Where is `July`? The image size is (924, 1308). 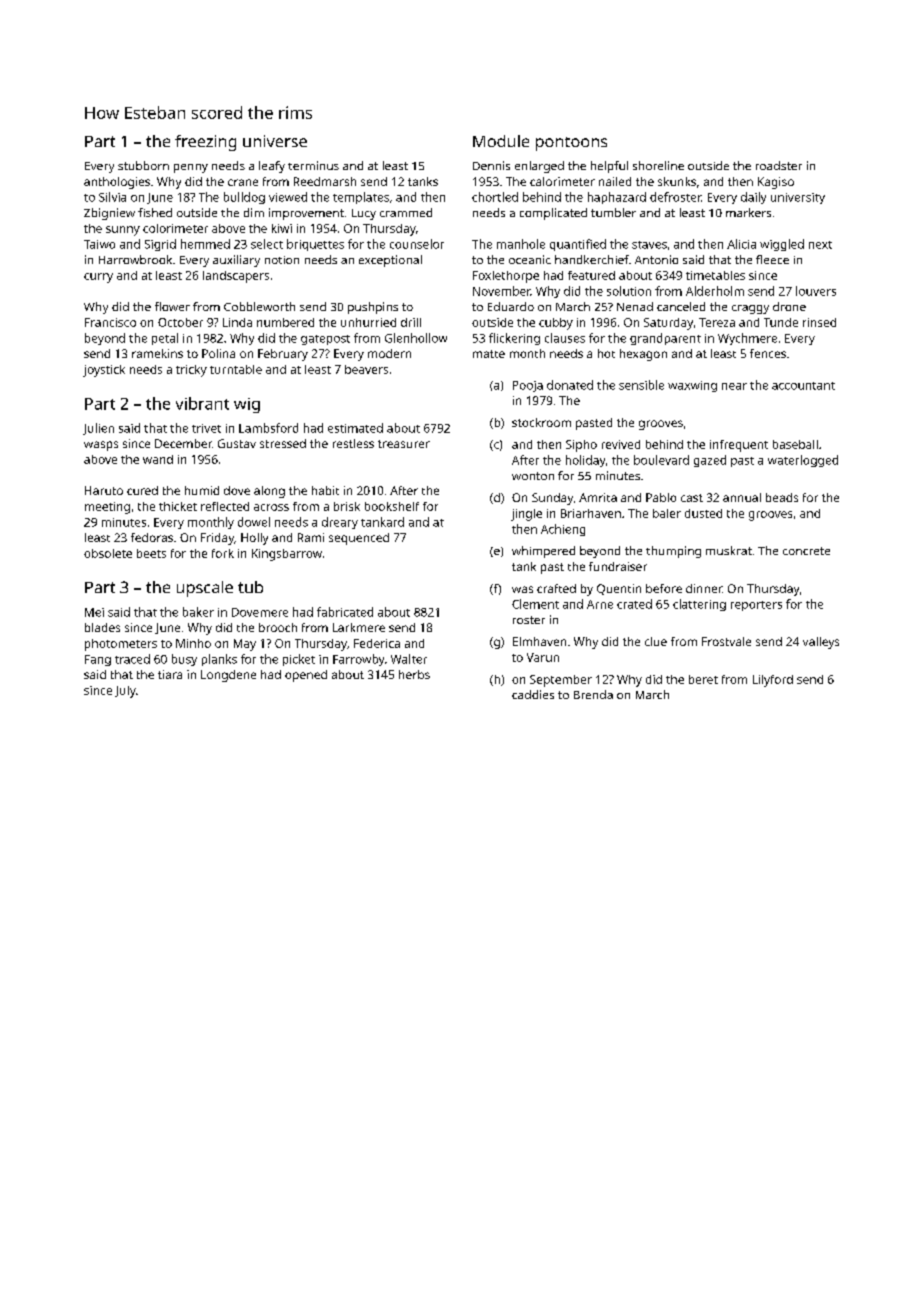
July is located at coordinates (125, 692).
